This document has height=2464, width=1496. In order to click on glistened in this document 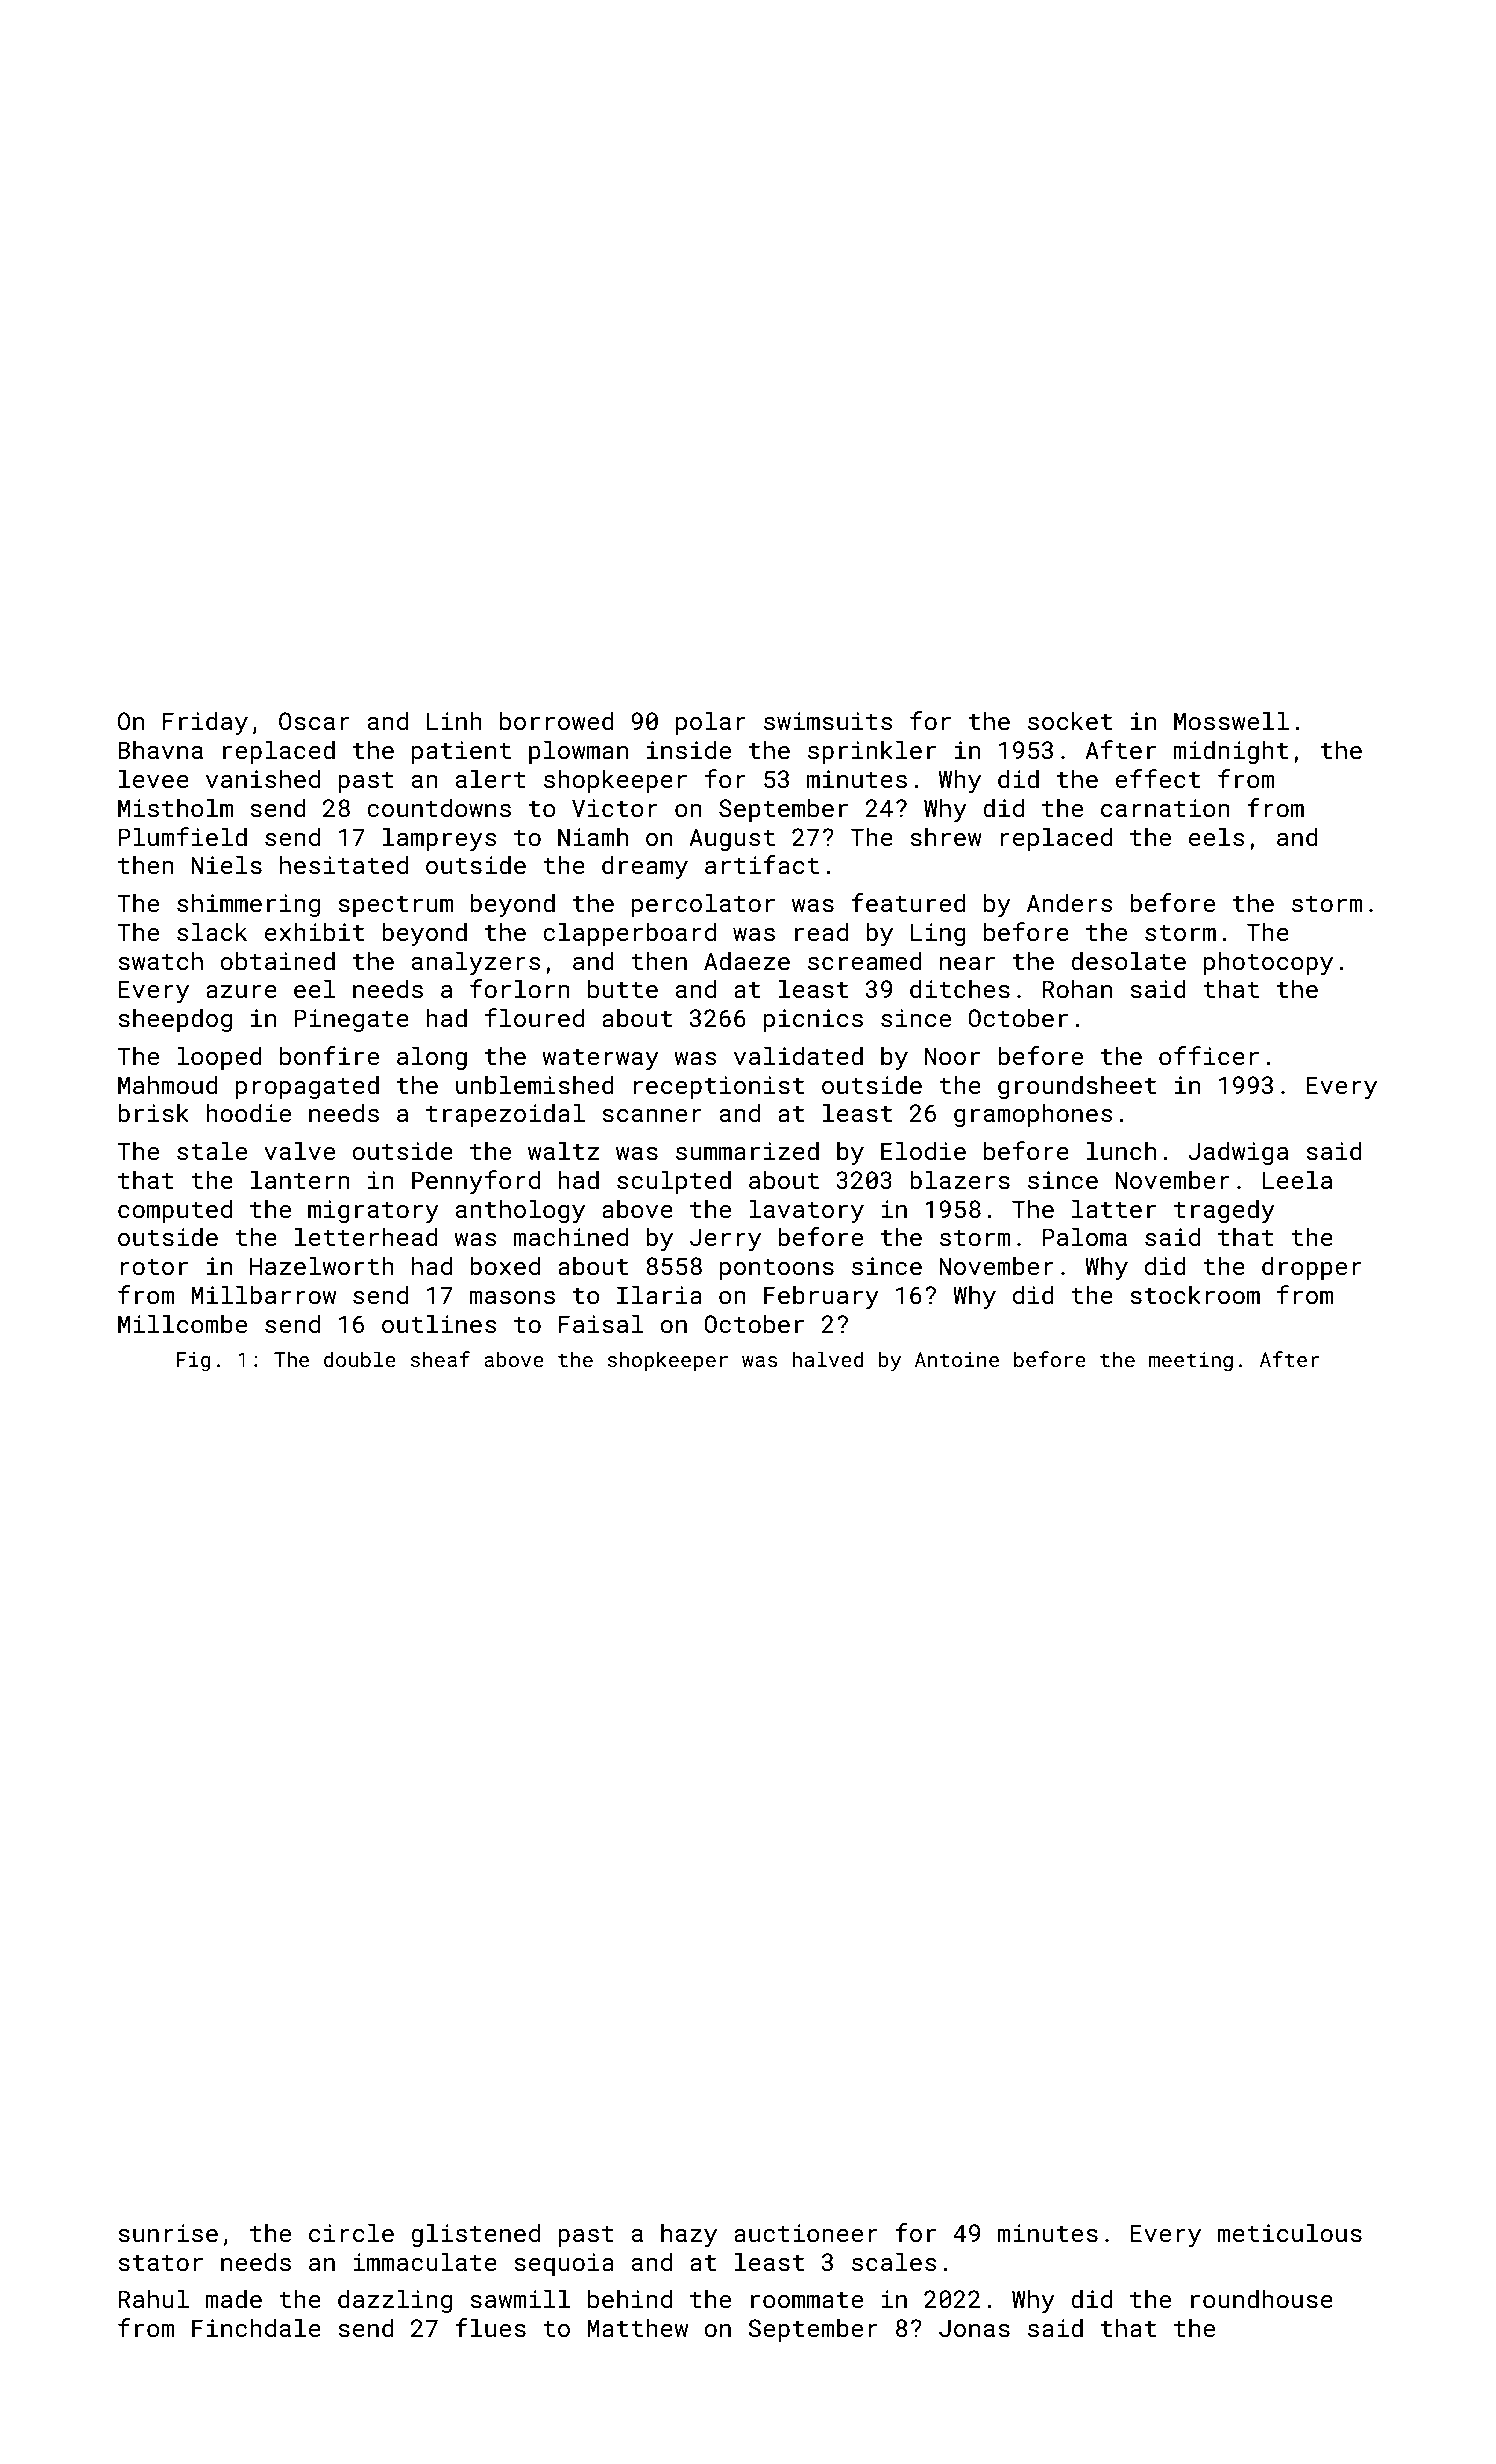, I will do `click(475, 2235)`.
